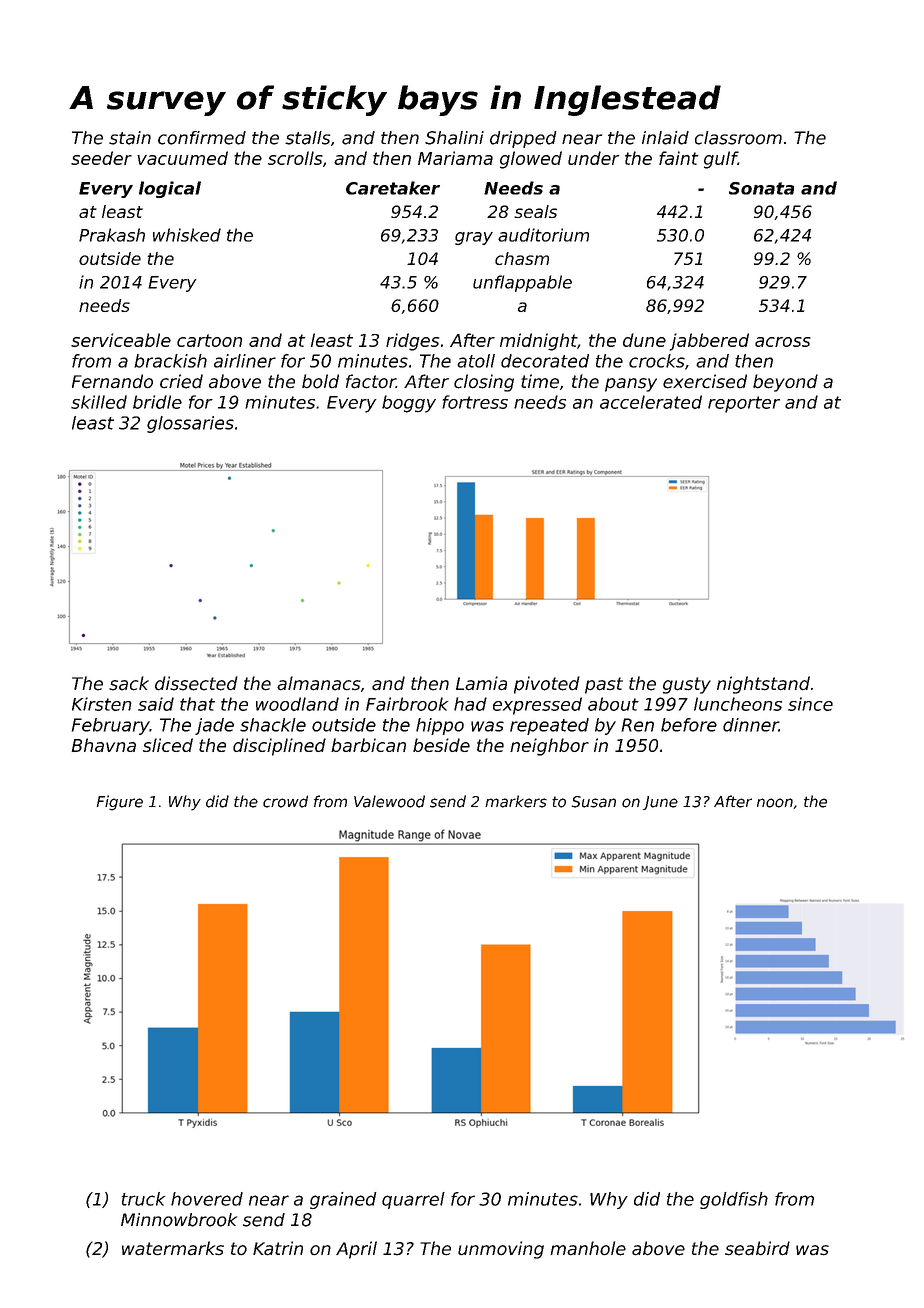 This document has width=924, height=1308. I want to click on seabird, so click(757, 1248).
